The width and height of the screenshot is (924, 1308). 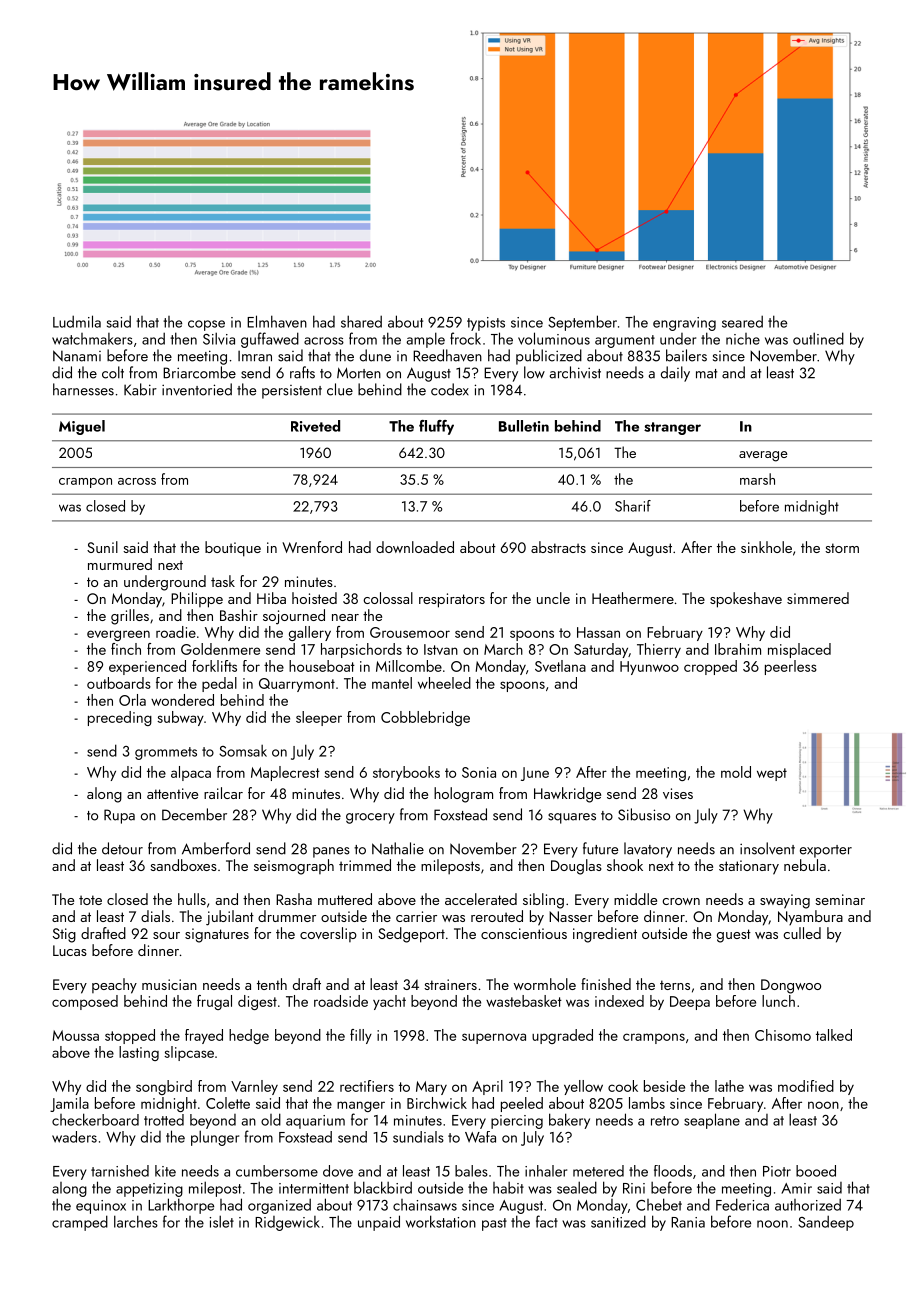 I want to click on niche, so click(x=743, y=339).
